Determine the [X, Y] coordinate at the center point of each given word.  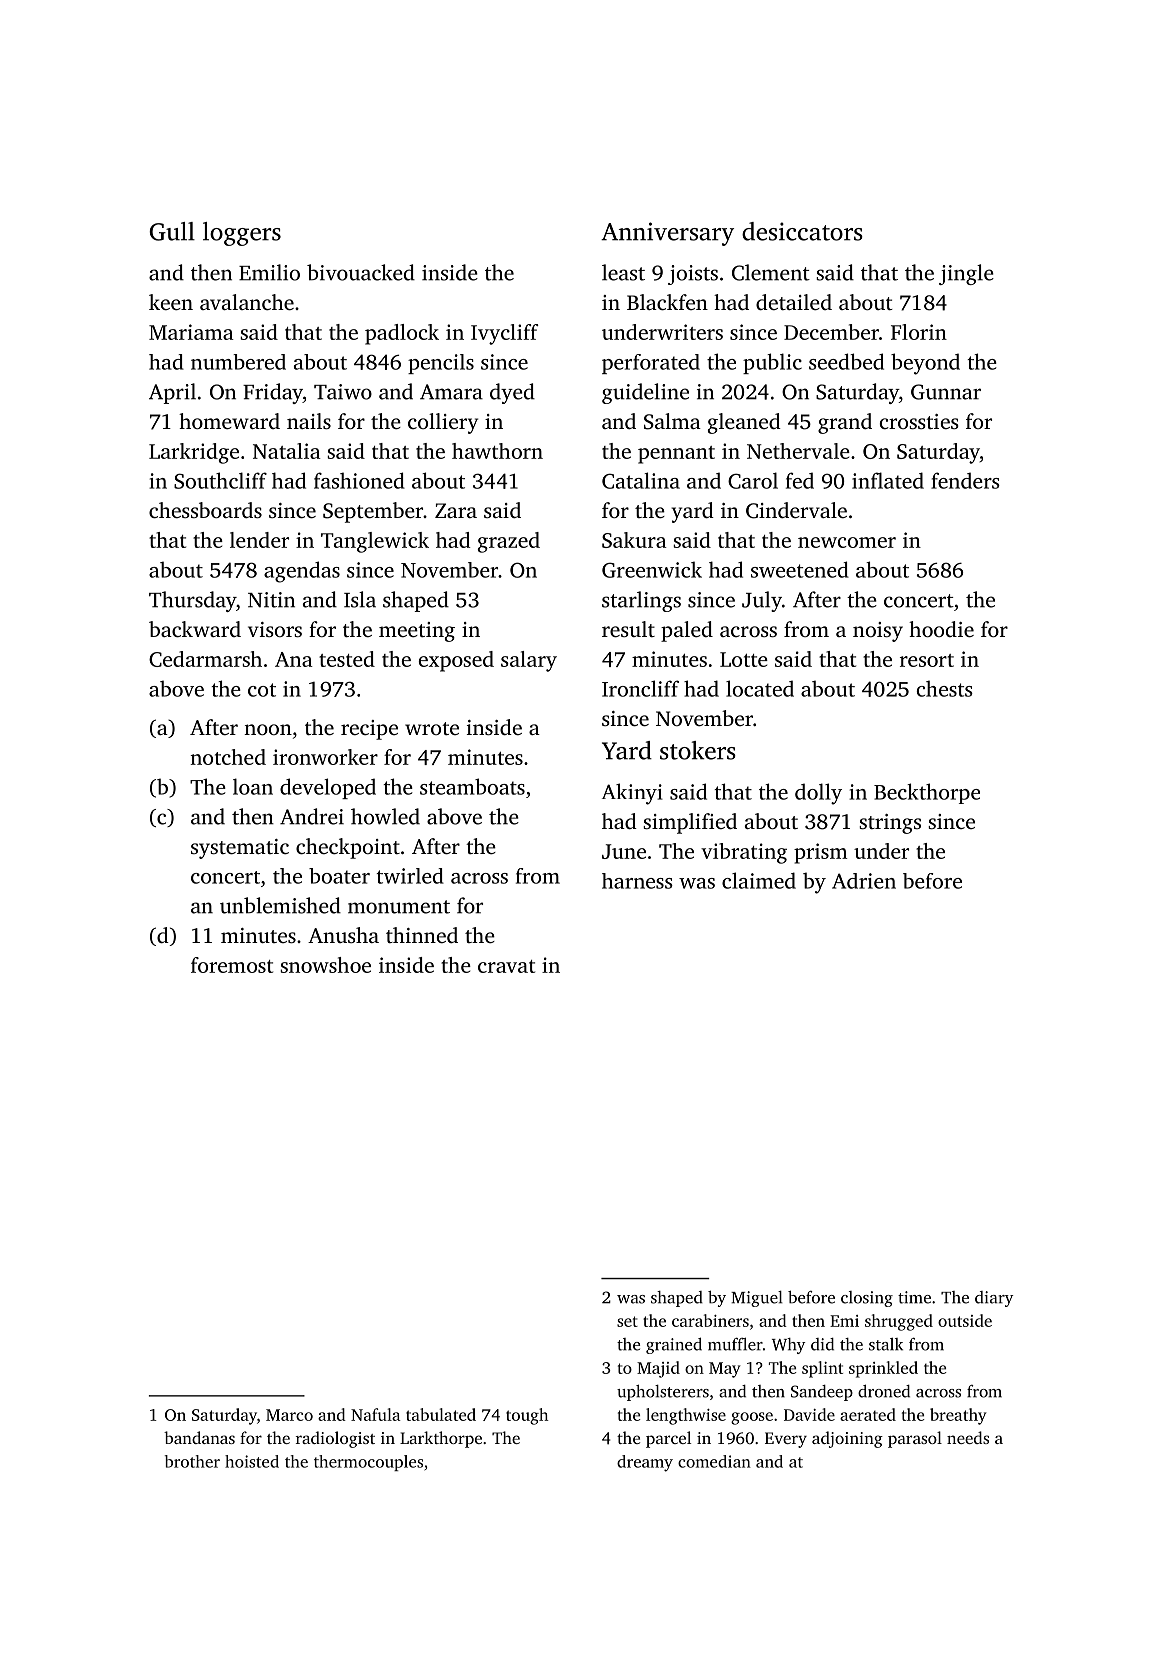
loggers [242, 234]
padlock [402, 334]
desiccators [802, 231]
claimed [759, 880]
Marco [289, 1415]
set [627, 1321]
